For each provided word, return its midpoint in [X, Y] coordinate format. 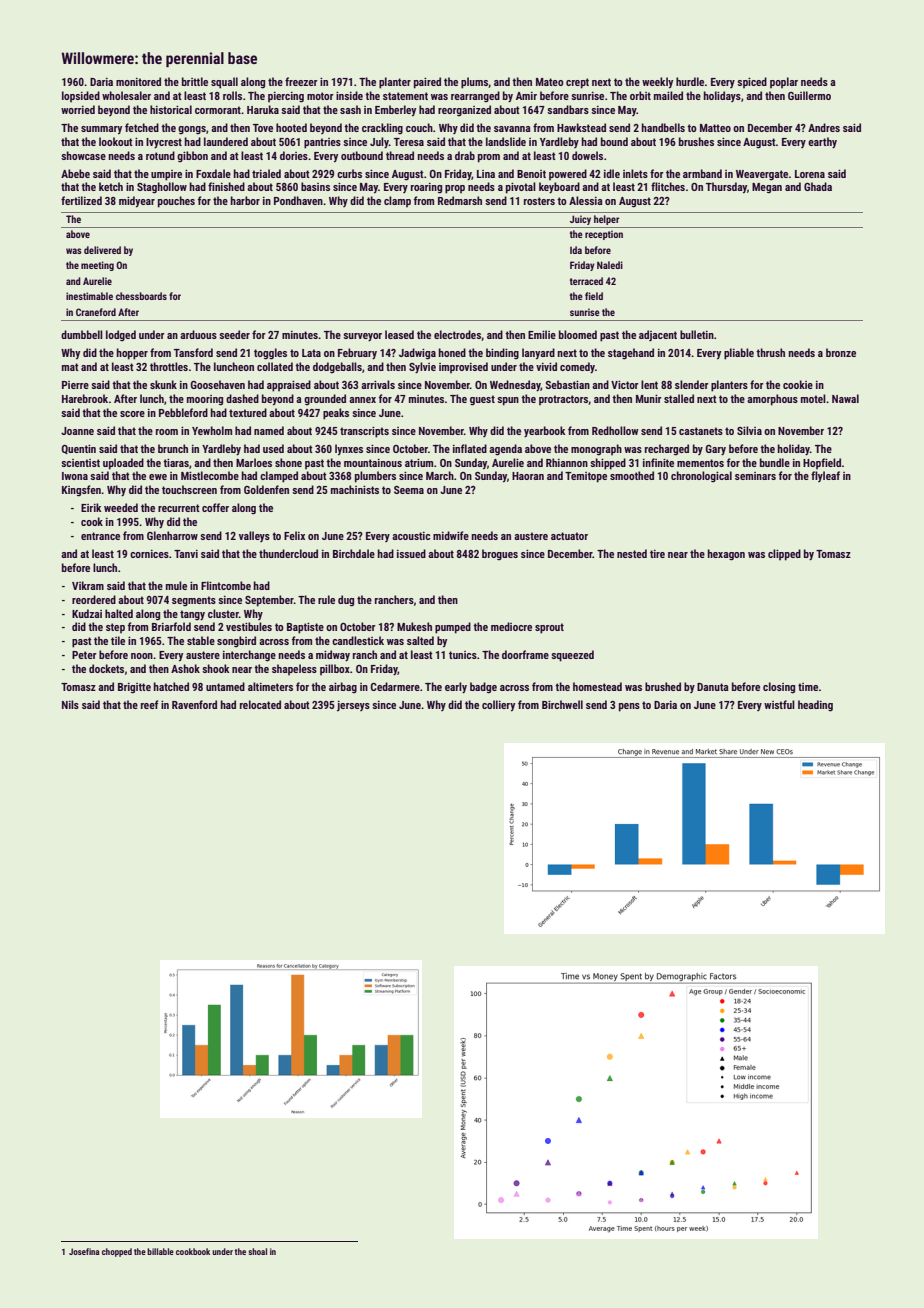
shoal [257, 1251]
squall [224, 83]
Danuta [713, 687]
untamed [225, 686]
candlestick [358, 640]
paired [427, 83]
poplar [784, 82]
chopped [117, 1252]
